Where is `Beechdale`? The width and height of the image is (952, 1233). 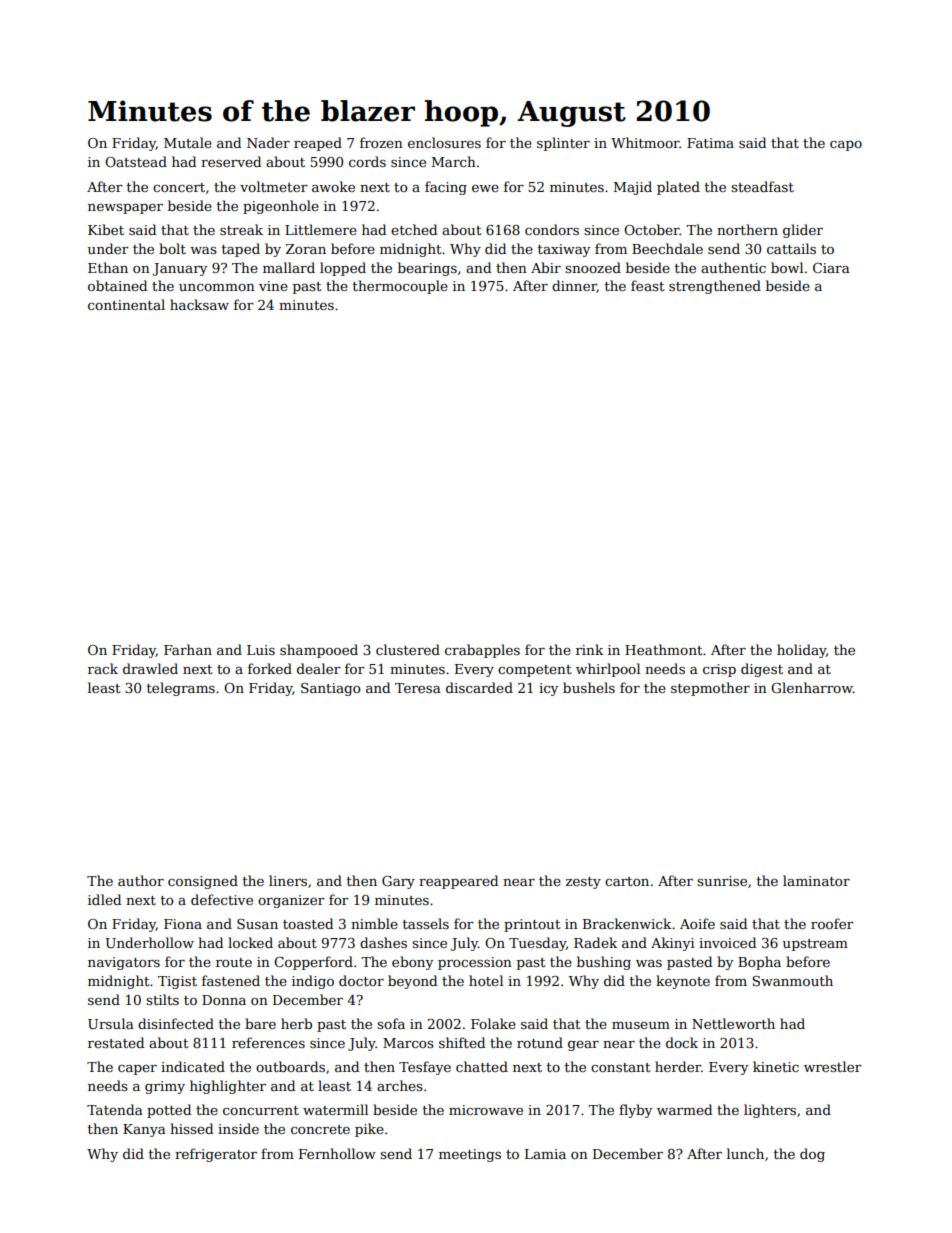
Beechdale is located at coordinates (667, 248).
